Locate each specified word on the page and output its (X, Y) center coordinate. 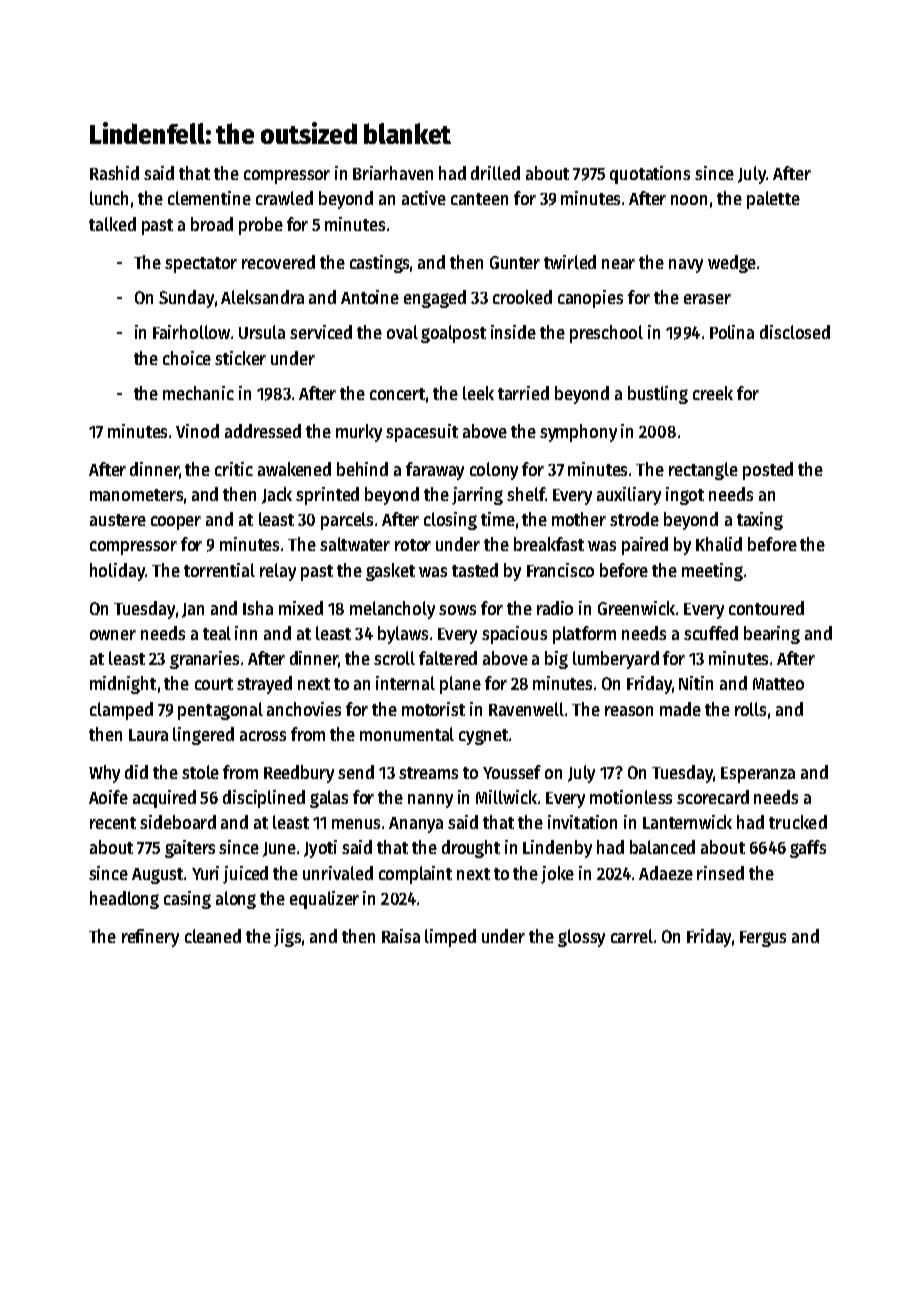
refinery (150, 938)
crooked (522, 297)
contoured (766, 608)
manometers (136, 495)
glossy (581, 938)
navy (686, 266)
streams (428, 773)
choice (187, 358)
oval (402, 332)
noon (689, 200)
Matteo (778, 684)
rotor (413, 545)
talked (112, 224)
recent (113, 823)
